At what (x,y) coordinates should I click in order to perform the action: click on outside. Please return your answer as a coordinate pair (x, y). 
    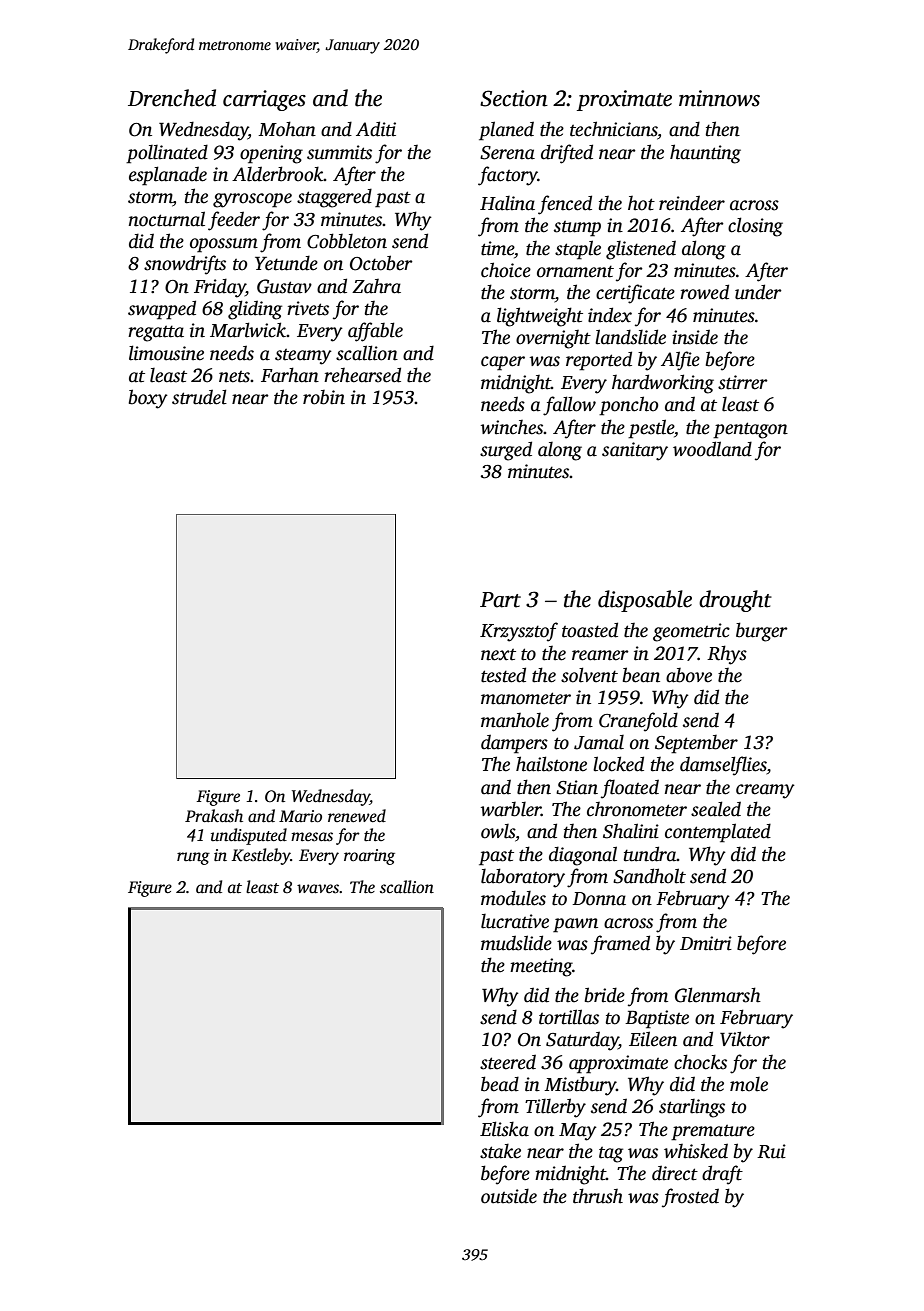
    Looking at the image, I should click on (509, 1196).
